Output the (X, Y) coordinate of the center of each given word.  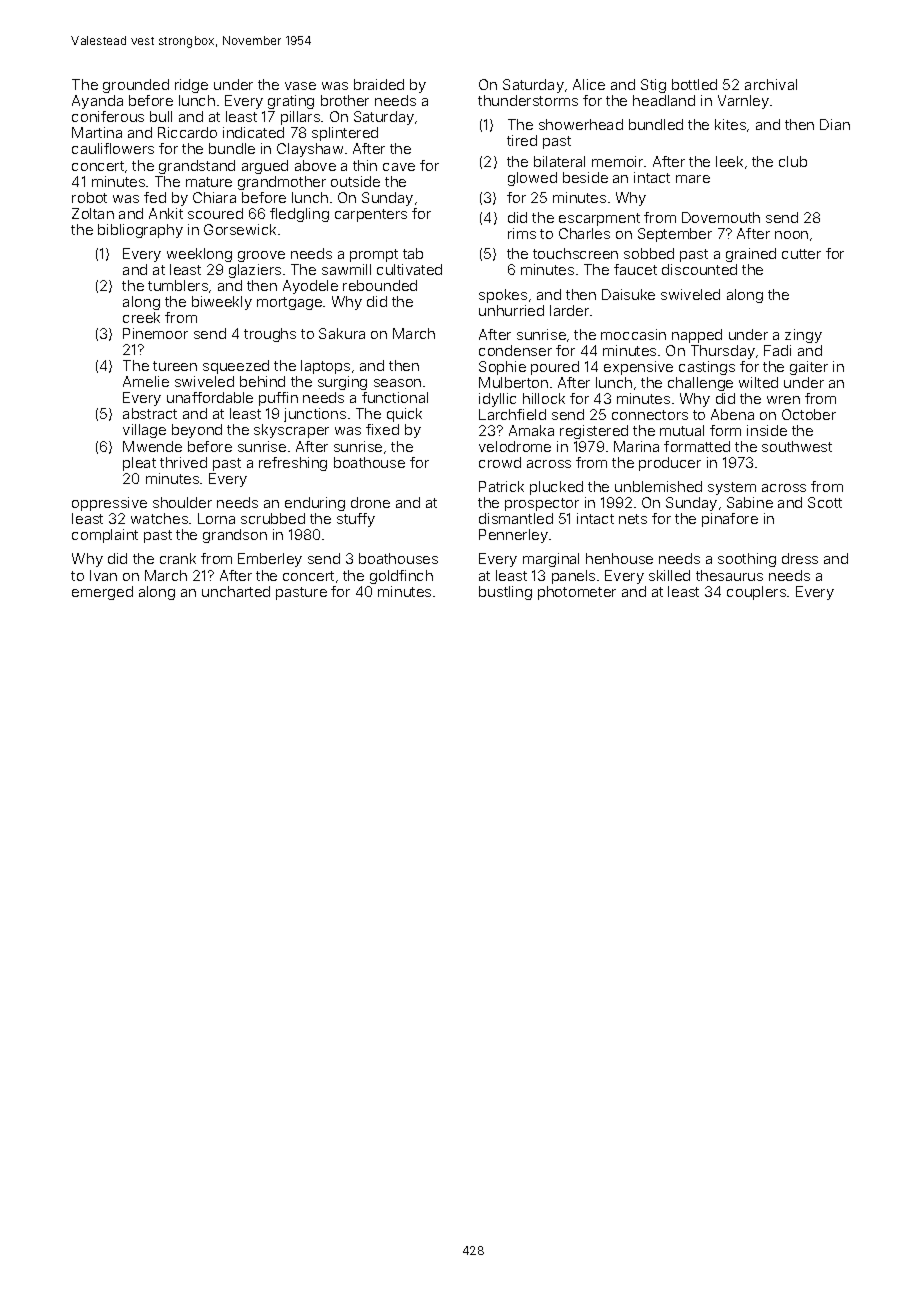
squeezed (236, 367)
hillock (544, 398)
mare (693, 179)
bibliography (140, 231)
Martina (97, 132)
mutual (682, 430)
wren (783, 400)
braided (379, 84)
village (144, 431)
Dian (835, 124)
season (397, 383)
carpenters (371, 215)
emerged (102, 593)
